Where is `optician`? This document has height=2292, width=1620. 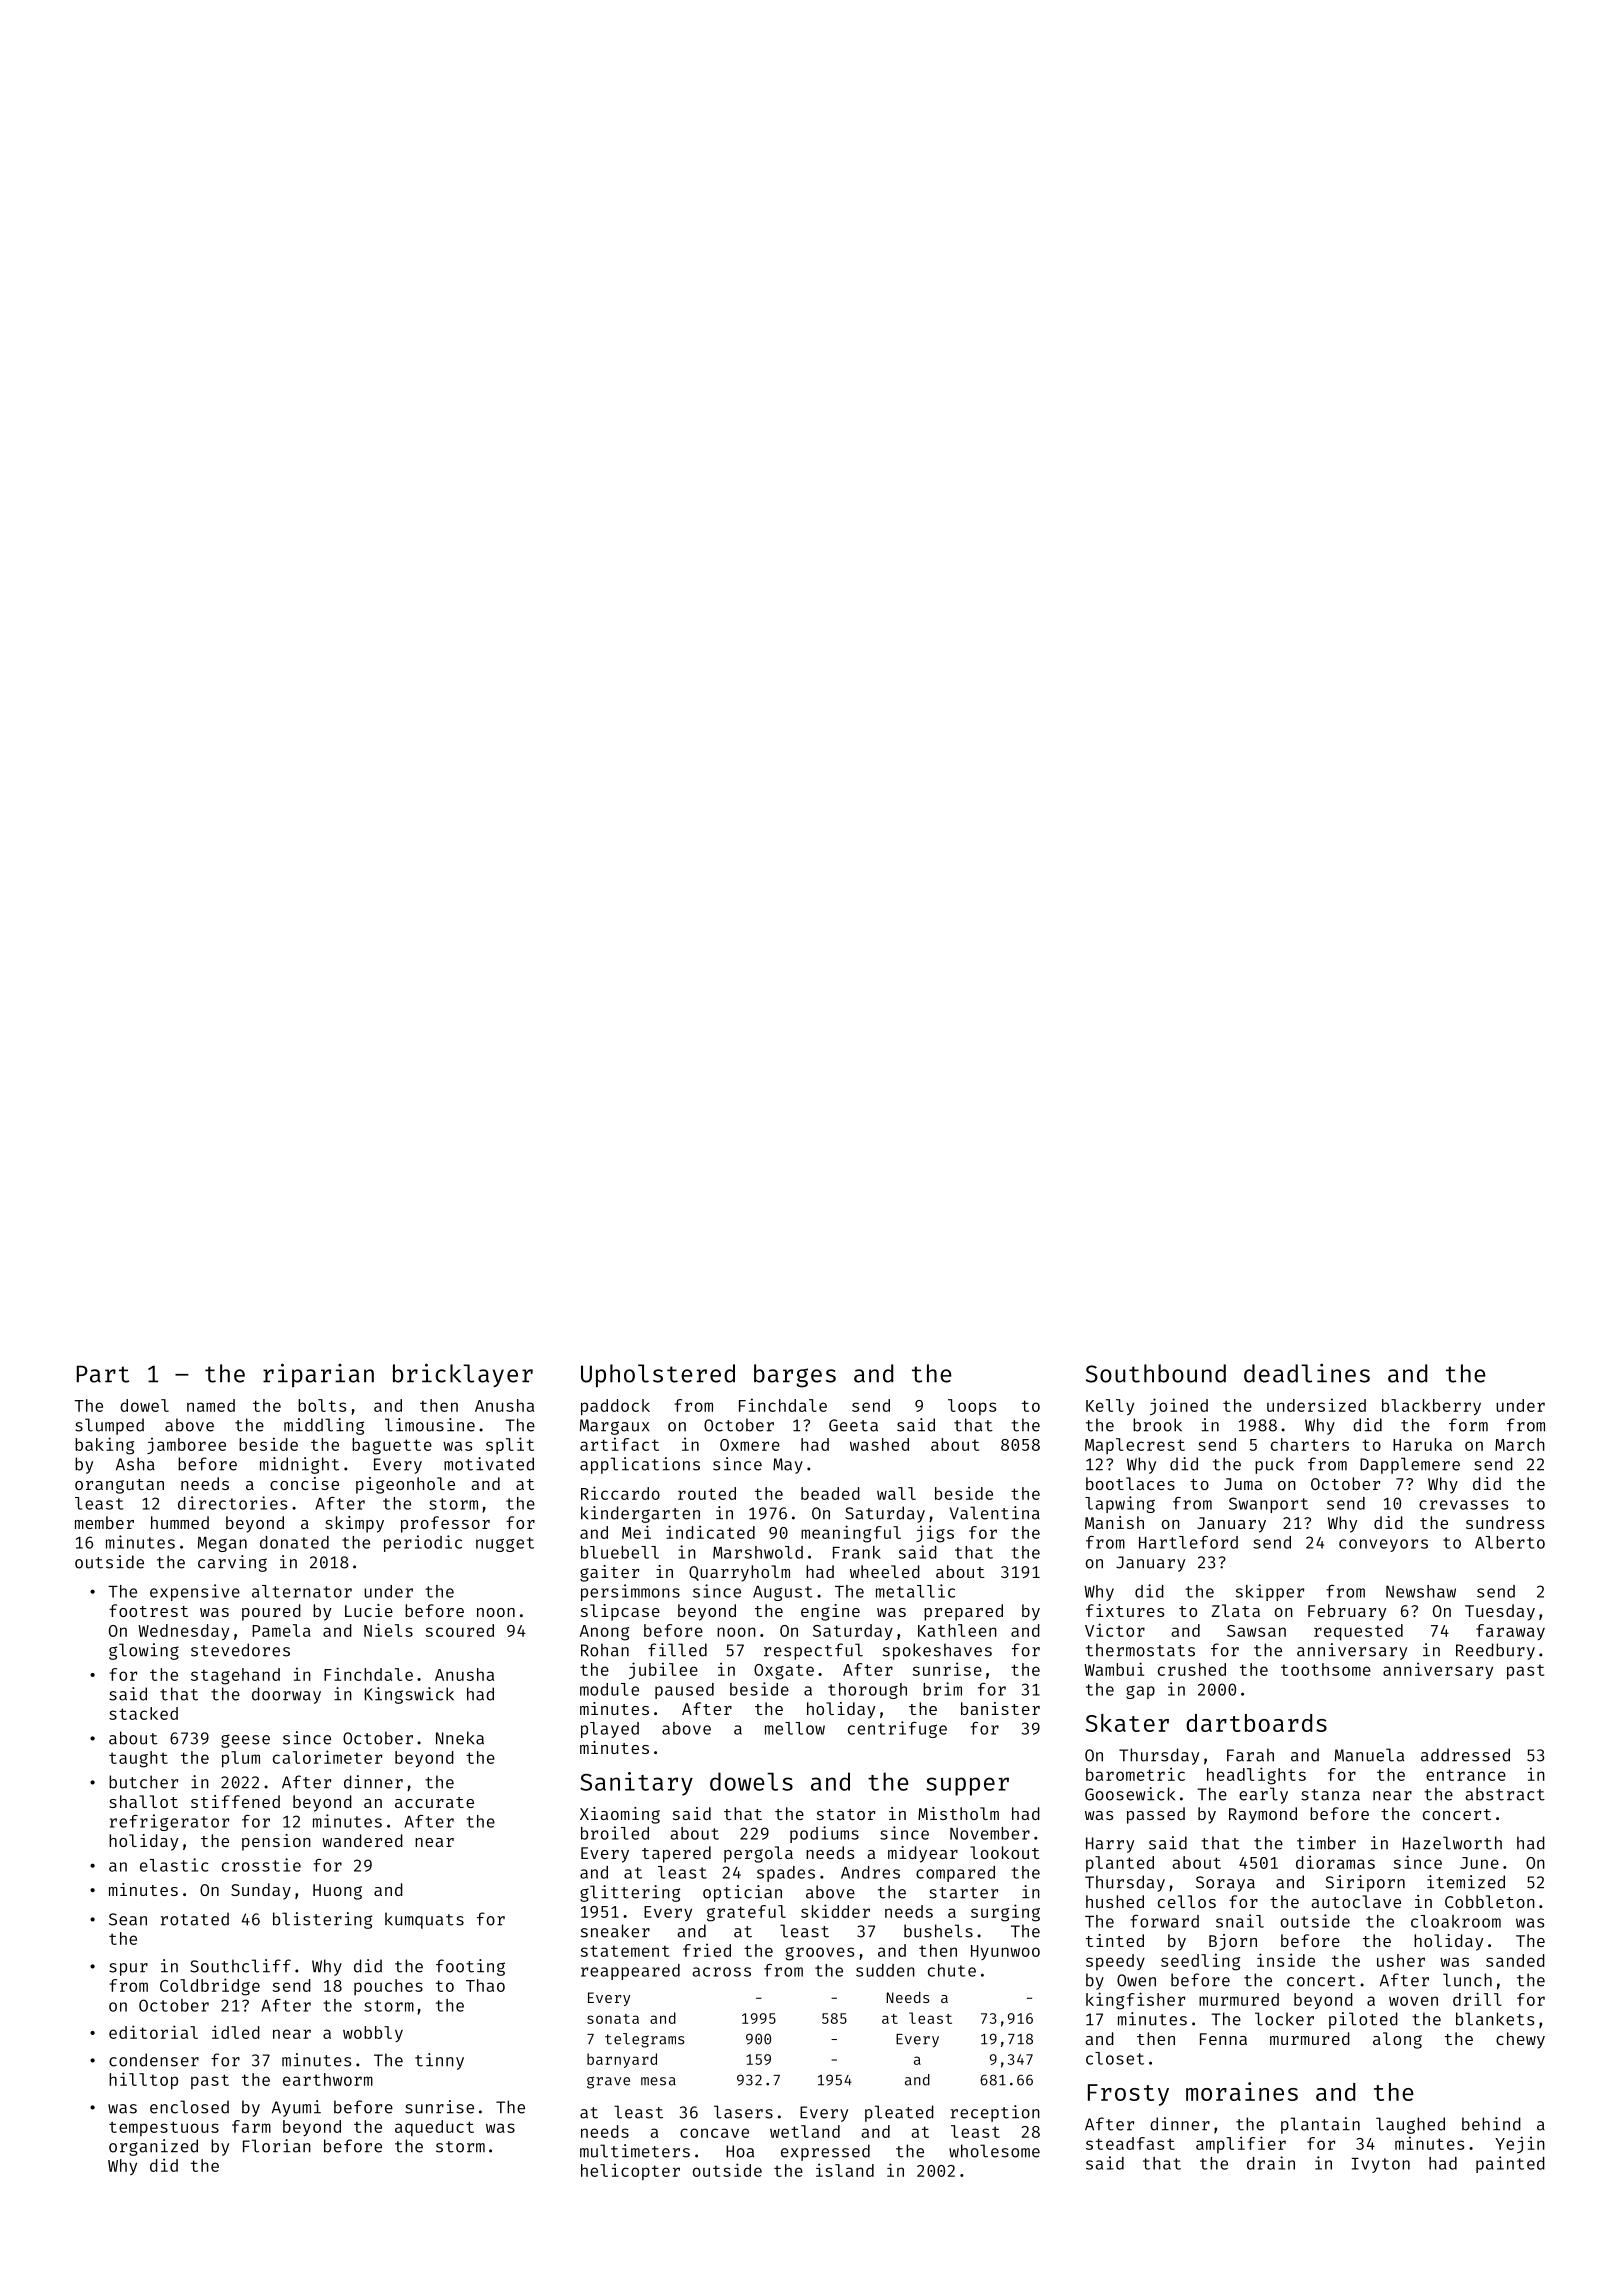 optician is located at coordinates (742, 1893).
